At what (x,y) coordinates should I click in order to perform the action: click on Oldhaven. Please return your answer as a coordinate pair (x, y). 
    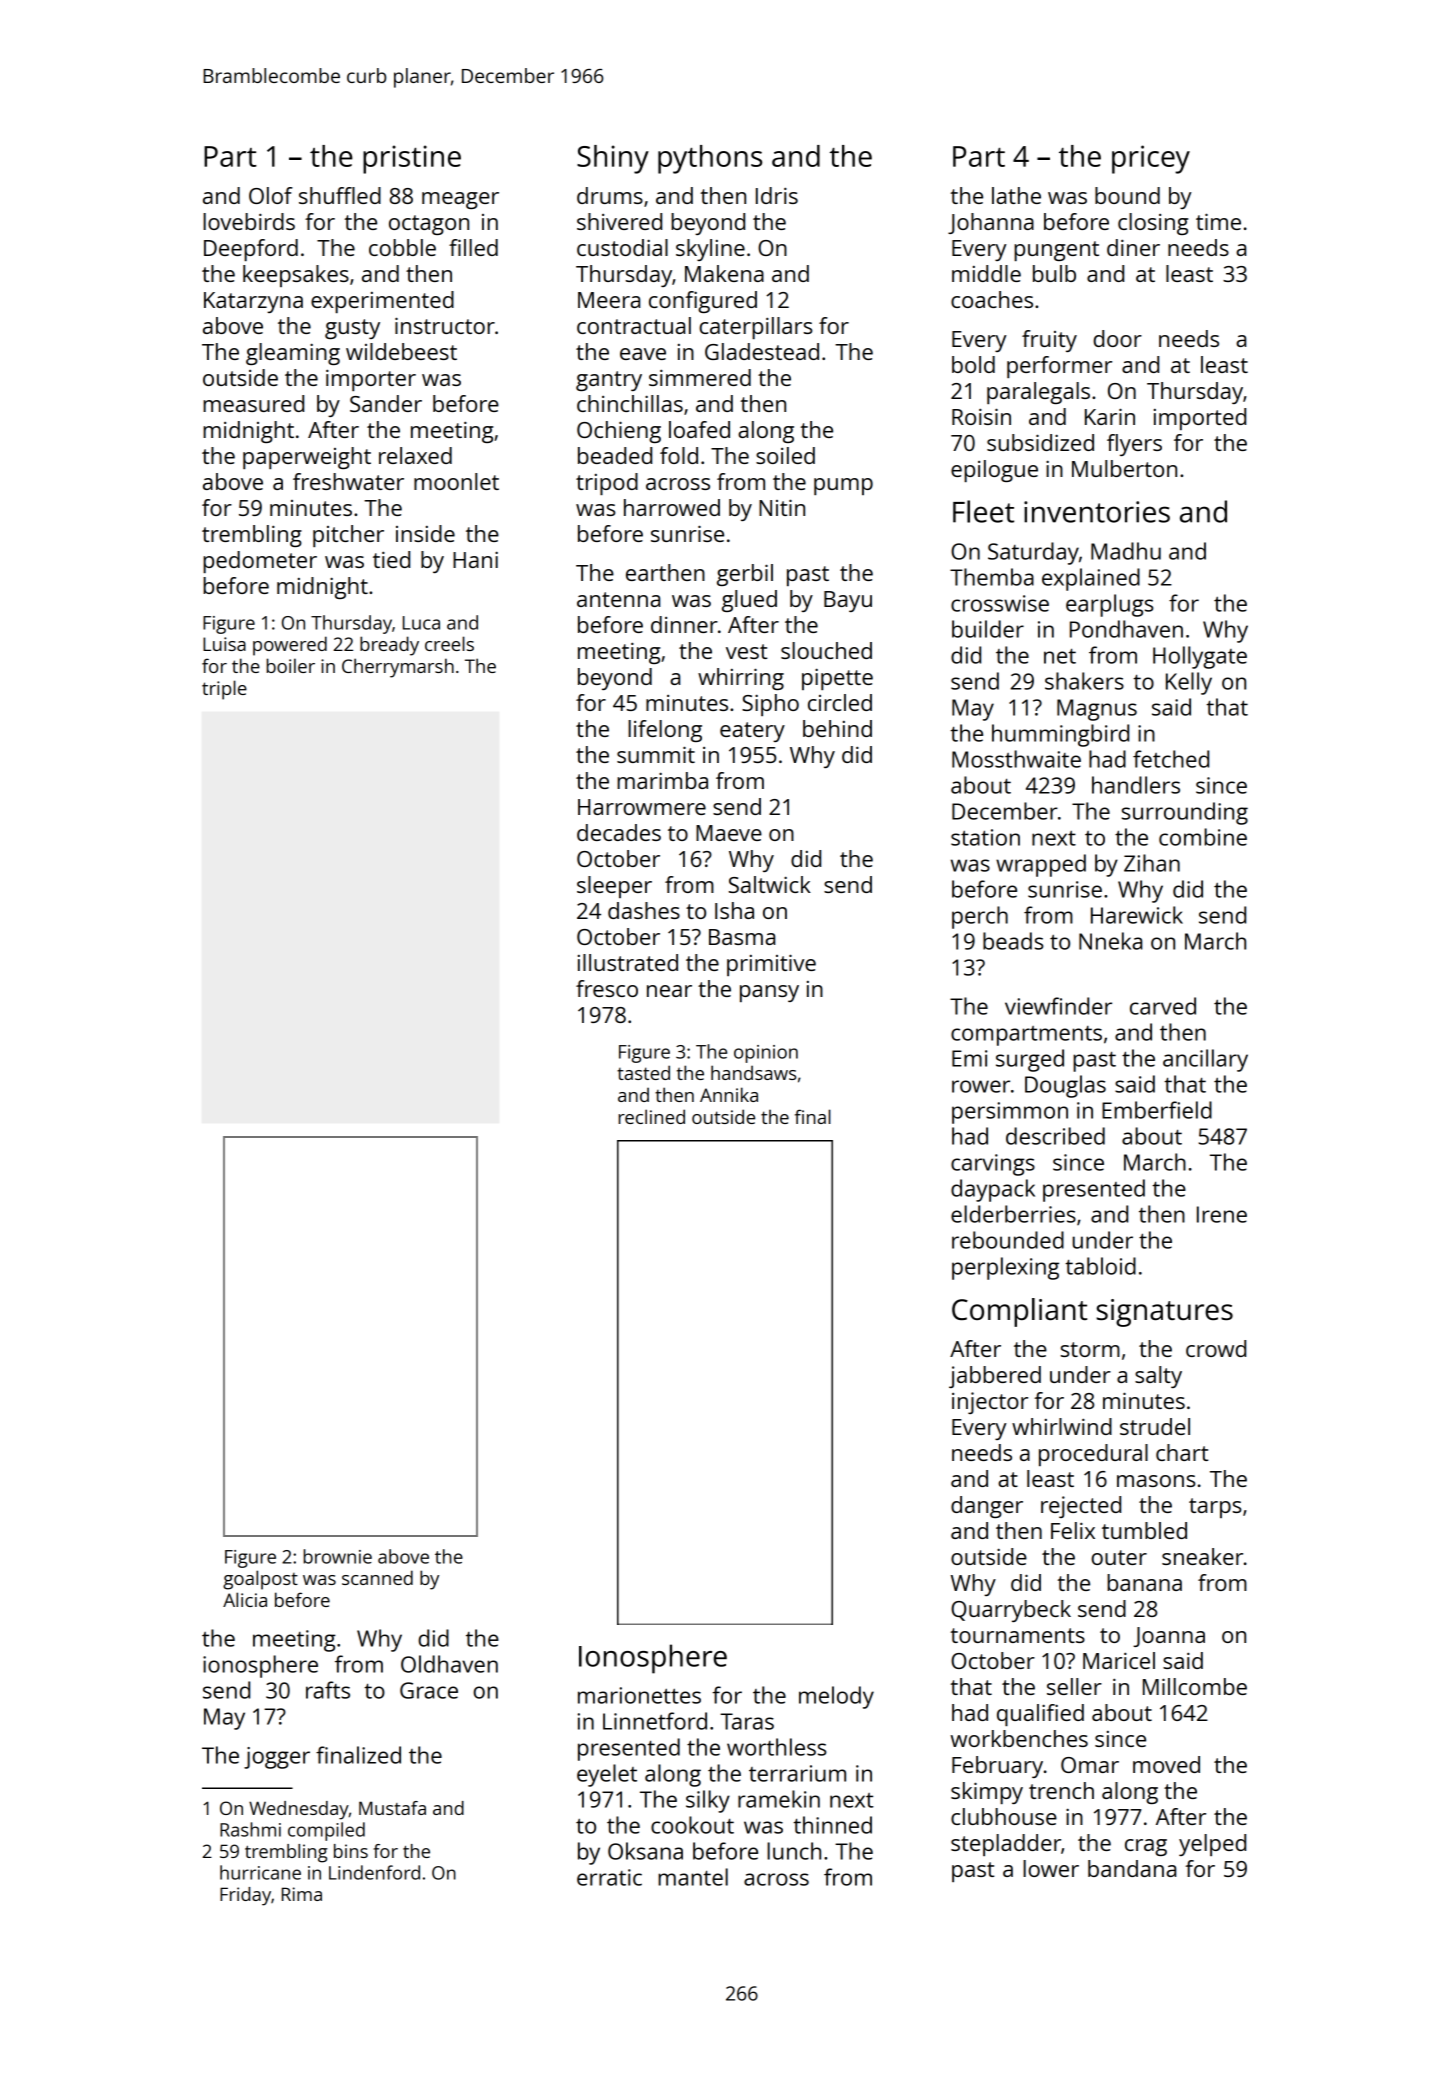
    Looking at the image, I should click on (449, 1664).
